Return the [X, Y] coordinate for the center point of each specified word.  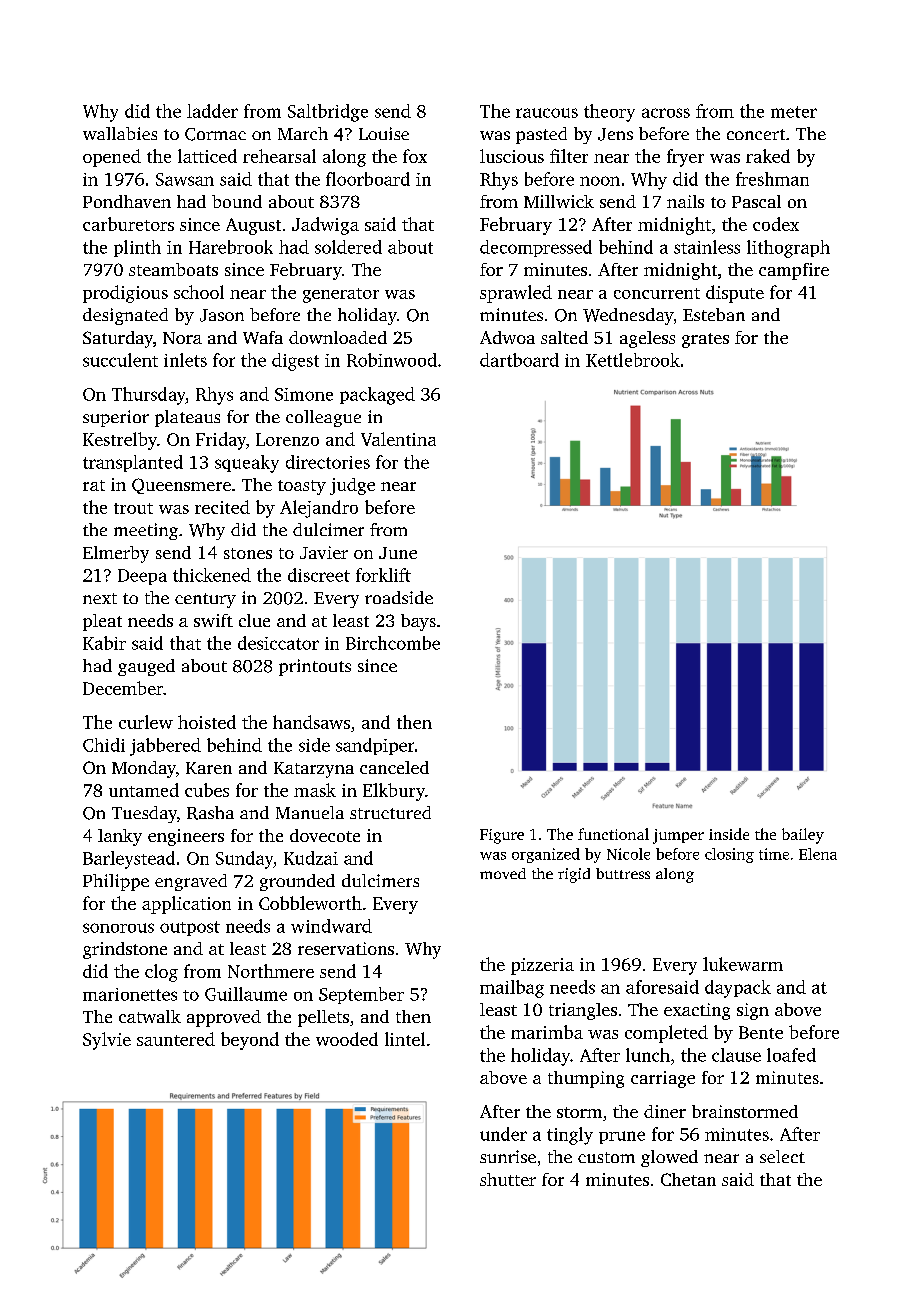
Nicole [628, 854]
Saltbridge [328, 113]
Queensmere [181, 486]
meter [794, 112]
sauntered [176, 1039]
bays [418, 622]
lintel [405, 1039]
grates [705, 340]
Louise [384, 133]
